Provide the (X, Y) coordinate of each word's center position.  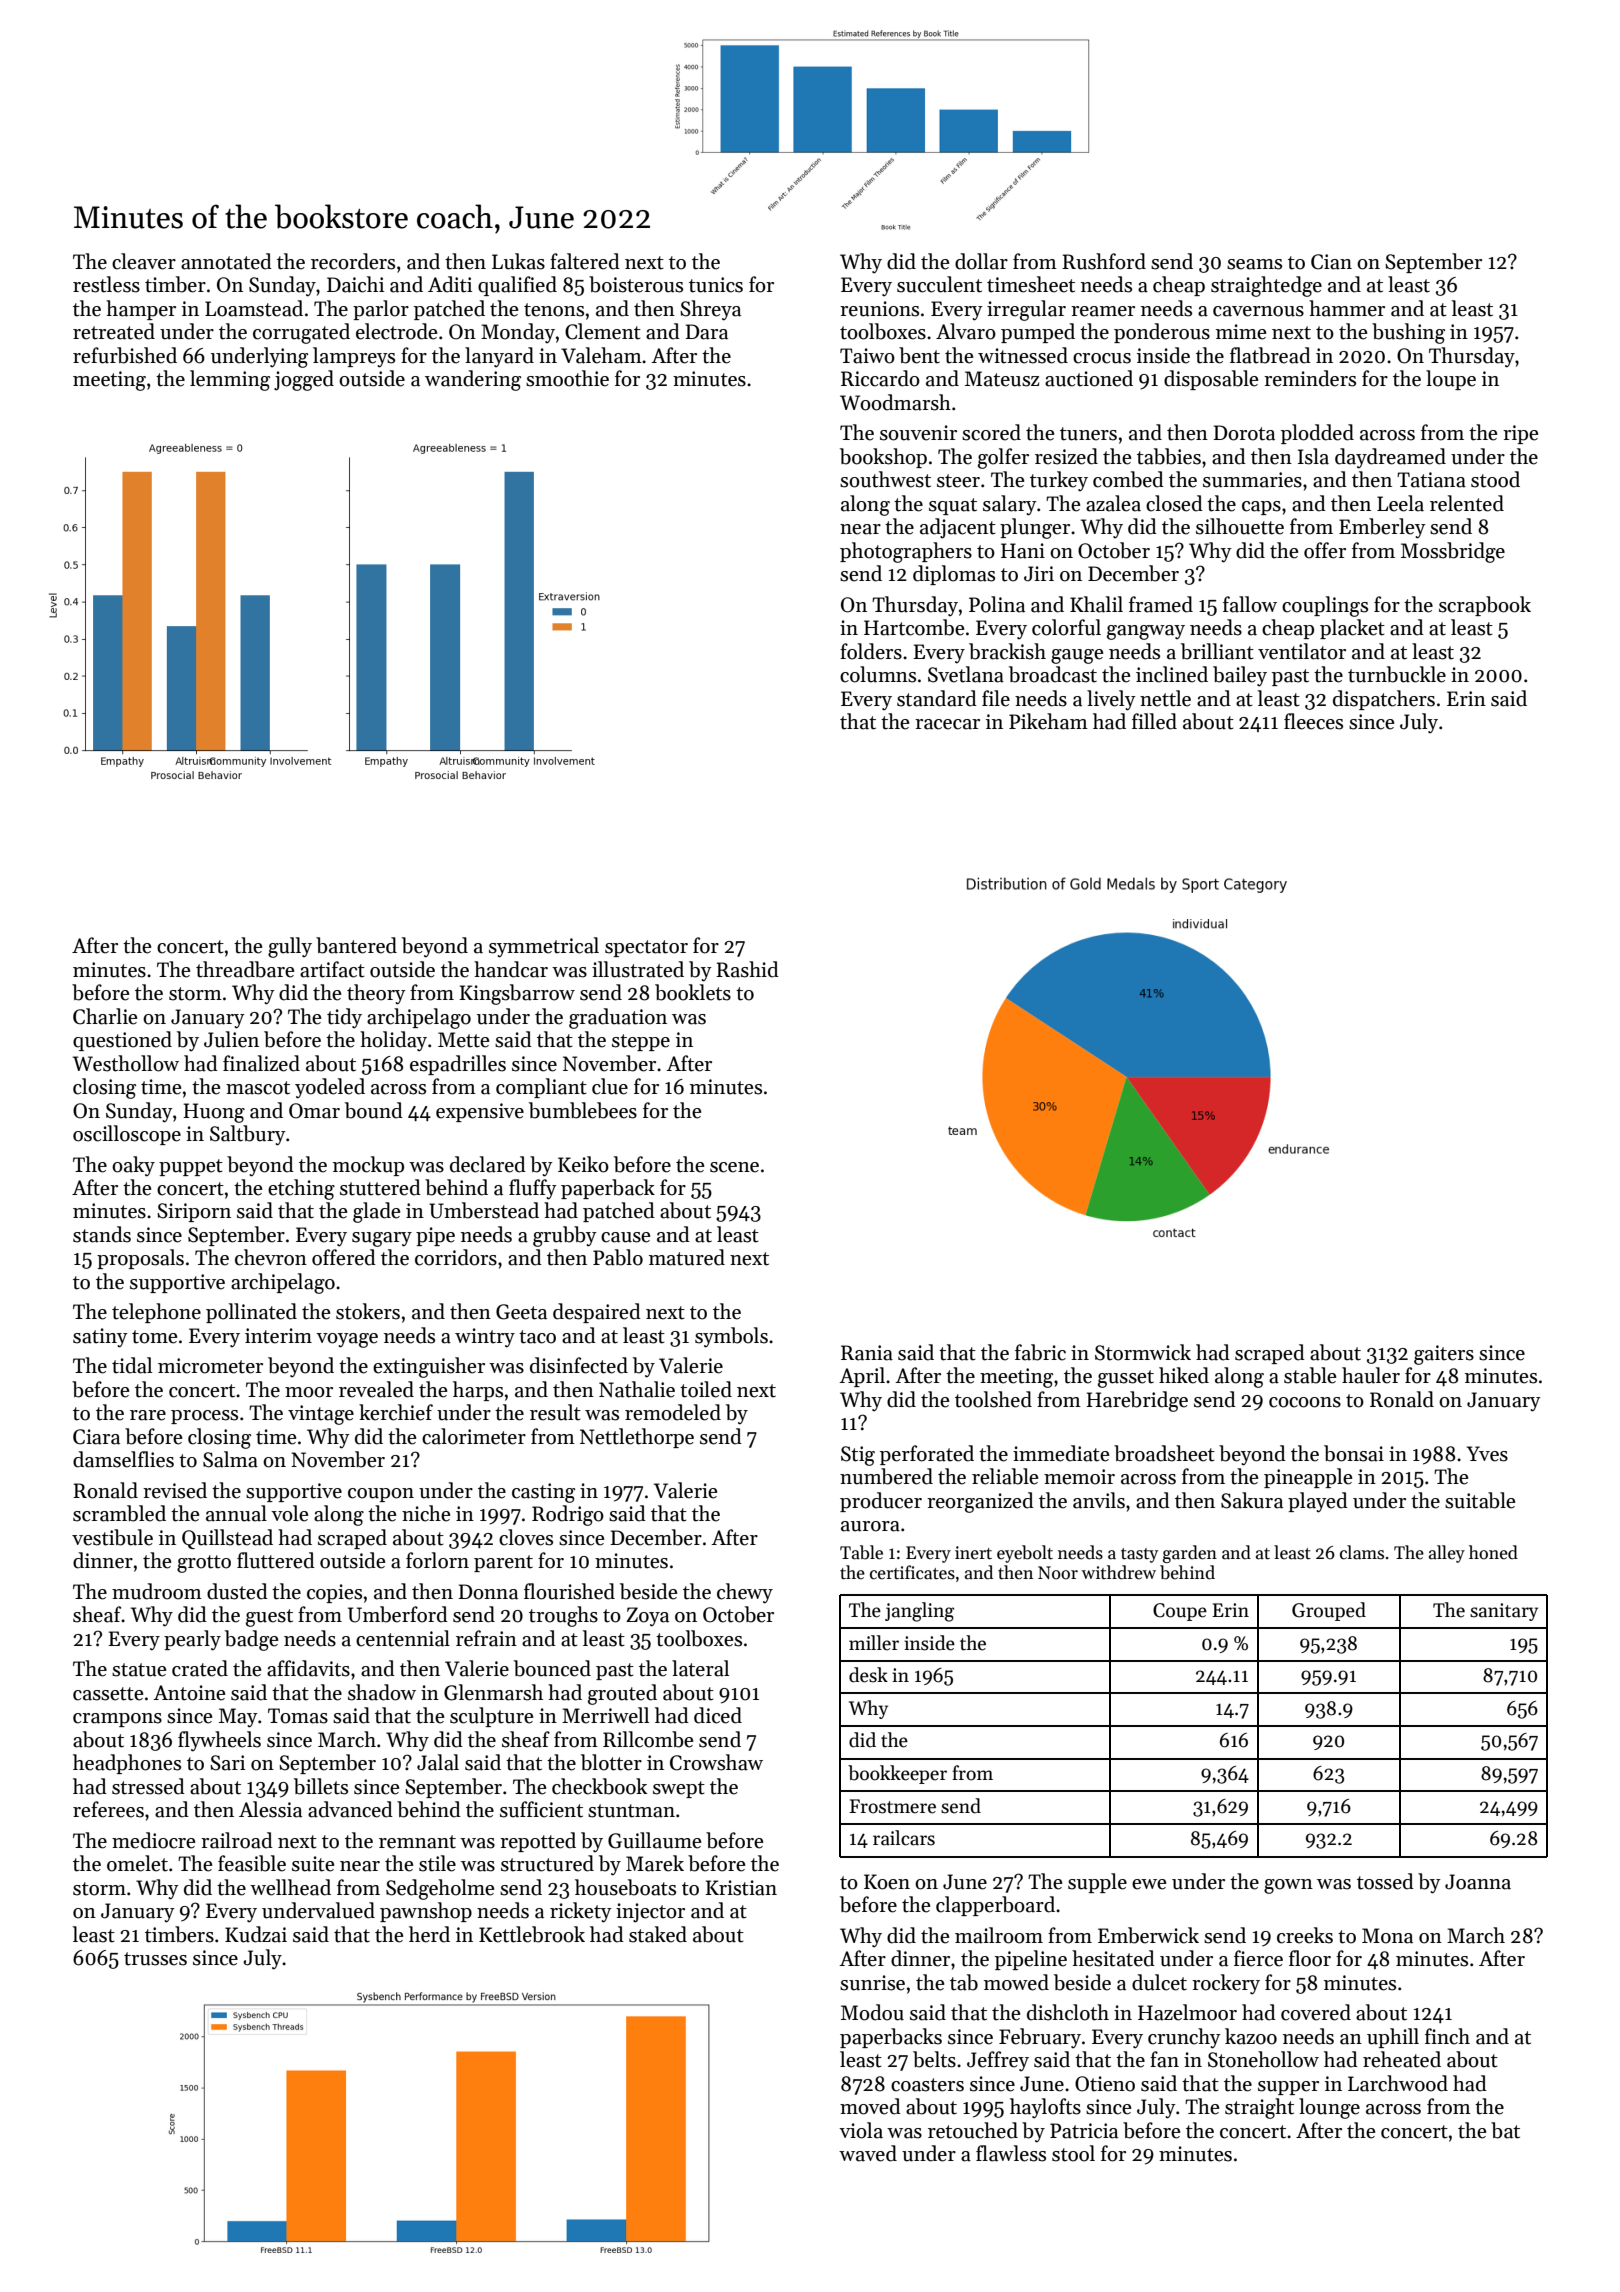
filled (1154, 721)
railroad (237, 1840)
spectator (646, 948)
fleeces (1313, 721)
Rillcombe (648, 1739)
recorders (353, 261)
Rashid (747, 969)
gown (1288, 1886)
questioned (122, 1041)
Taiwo (867, 356)
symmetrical (544, 947)
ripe (1520, 434)
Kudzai (256, 1934)
